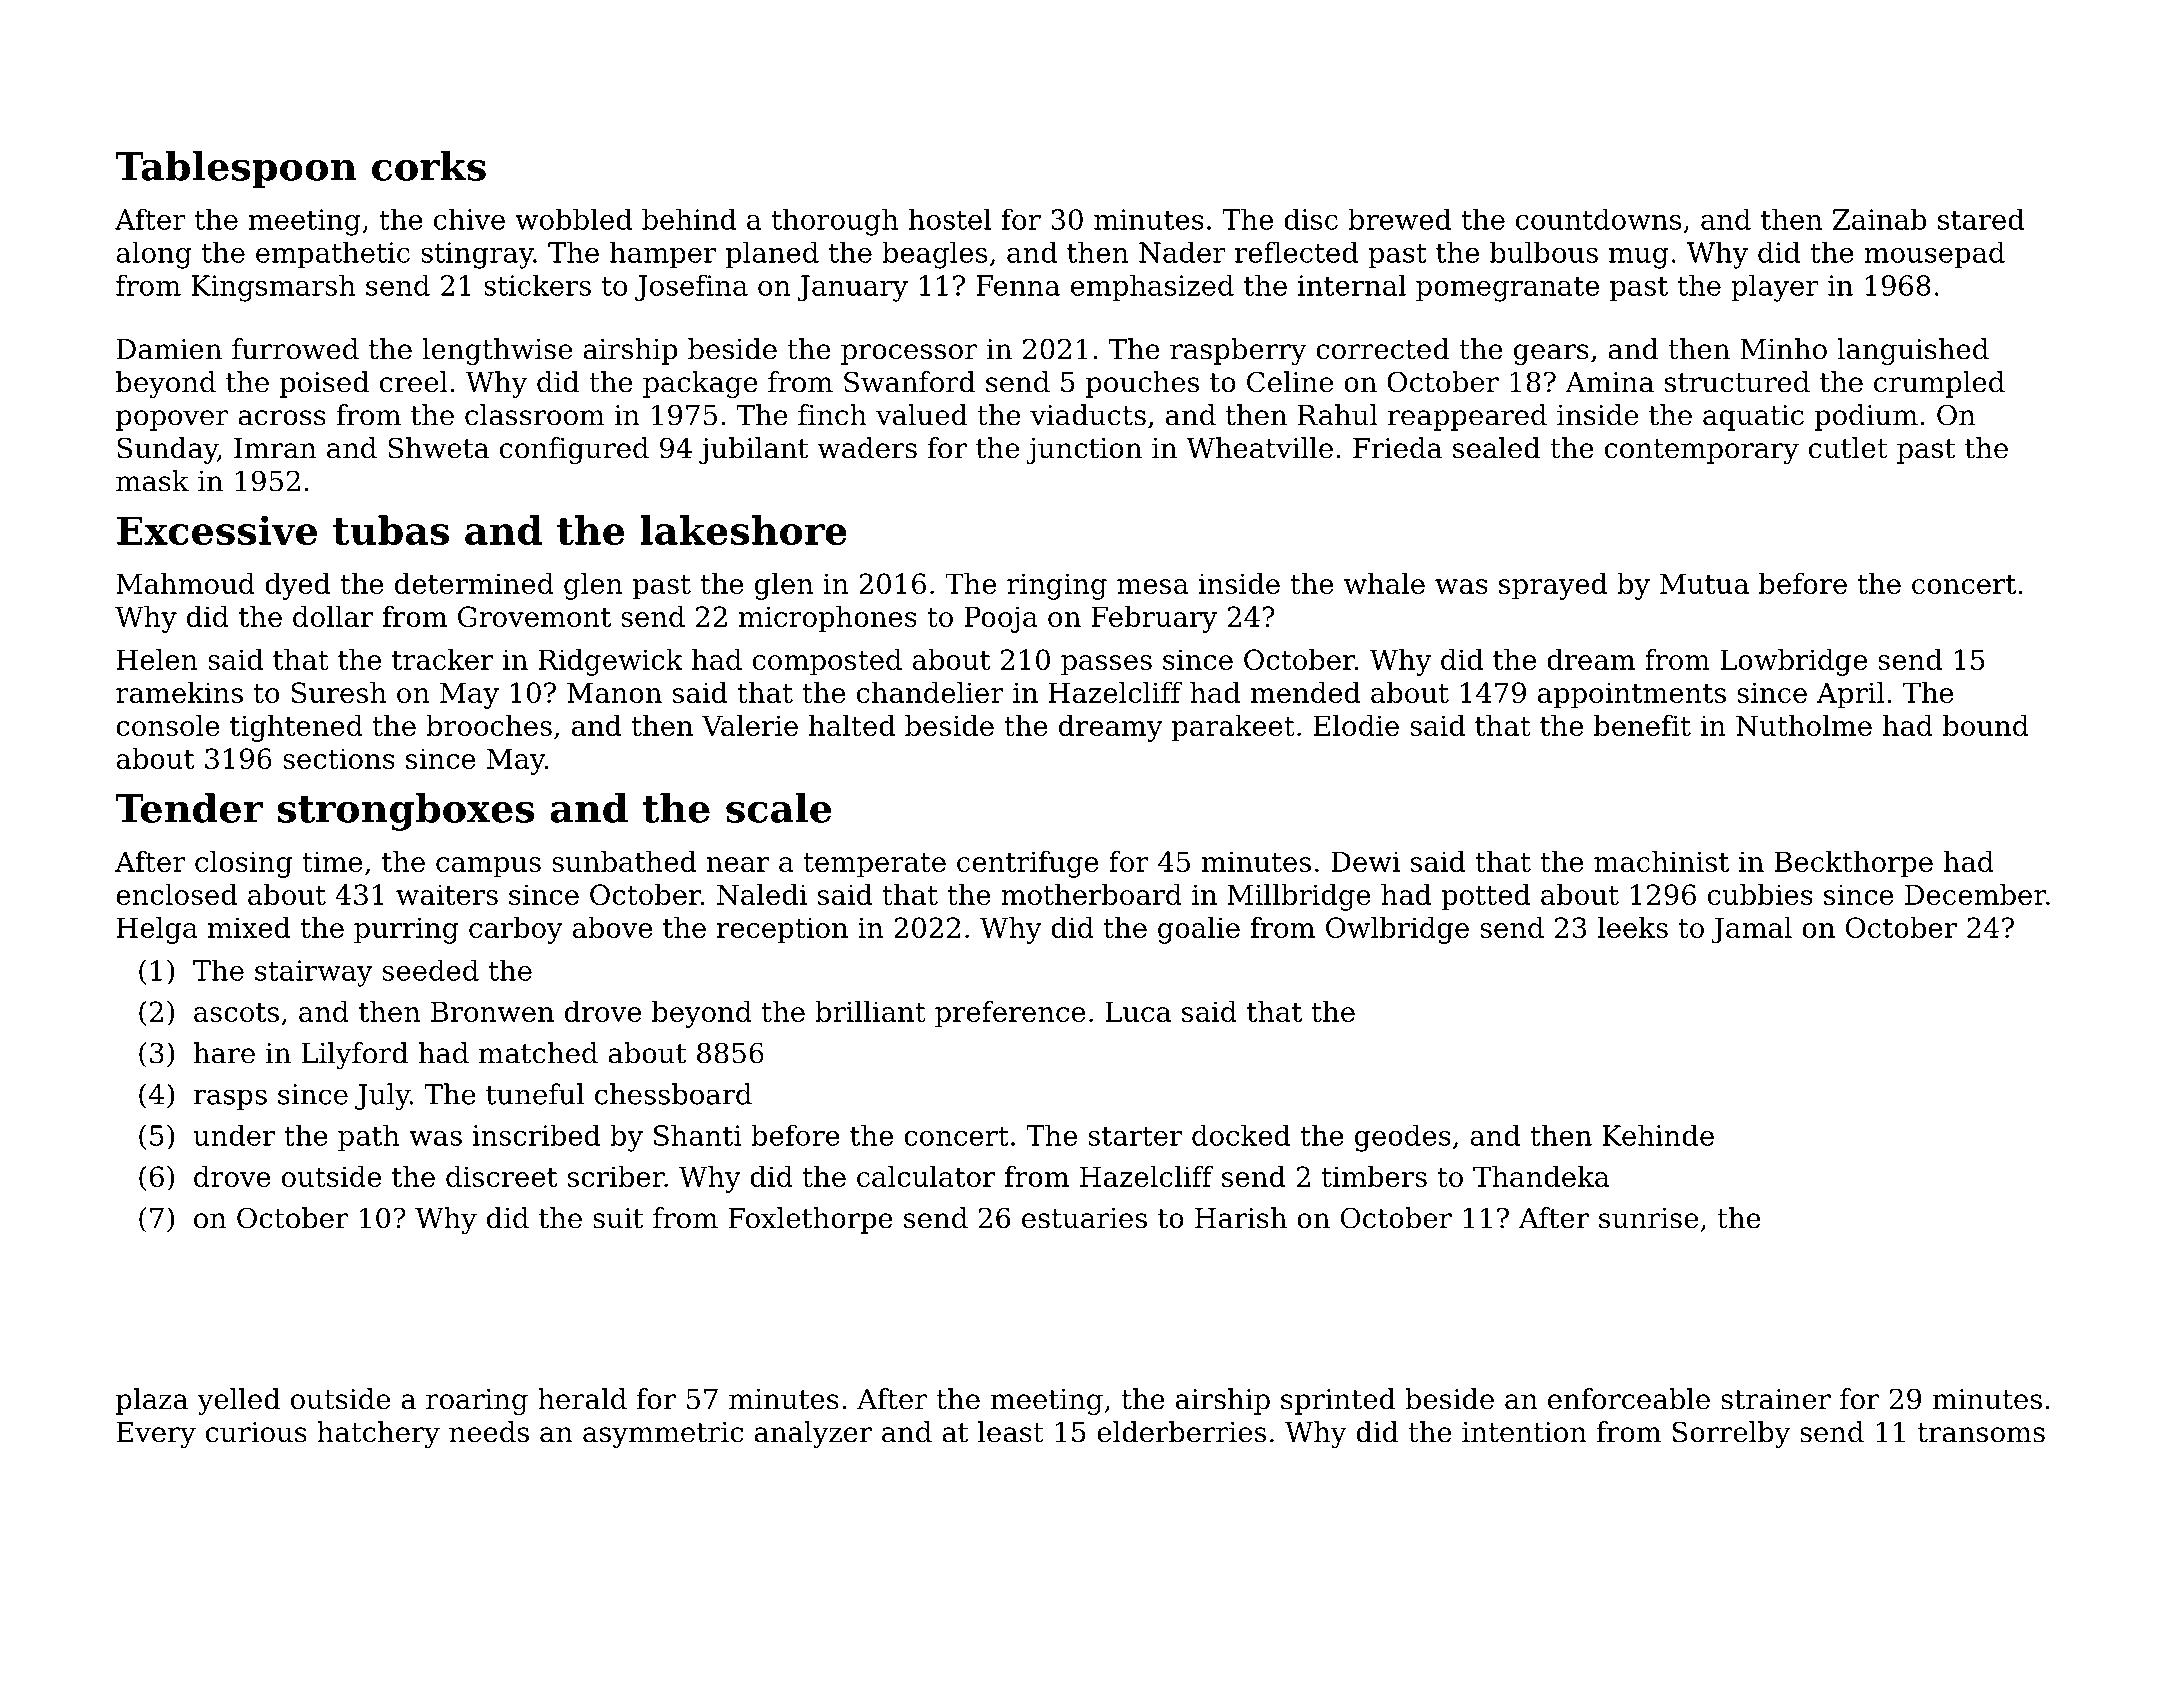 This document has height=1683, width=2178. What do you see at coordinates (673, 1094) in the document?
I see `chessboard` at bounding box center [673, 1094].
